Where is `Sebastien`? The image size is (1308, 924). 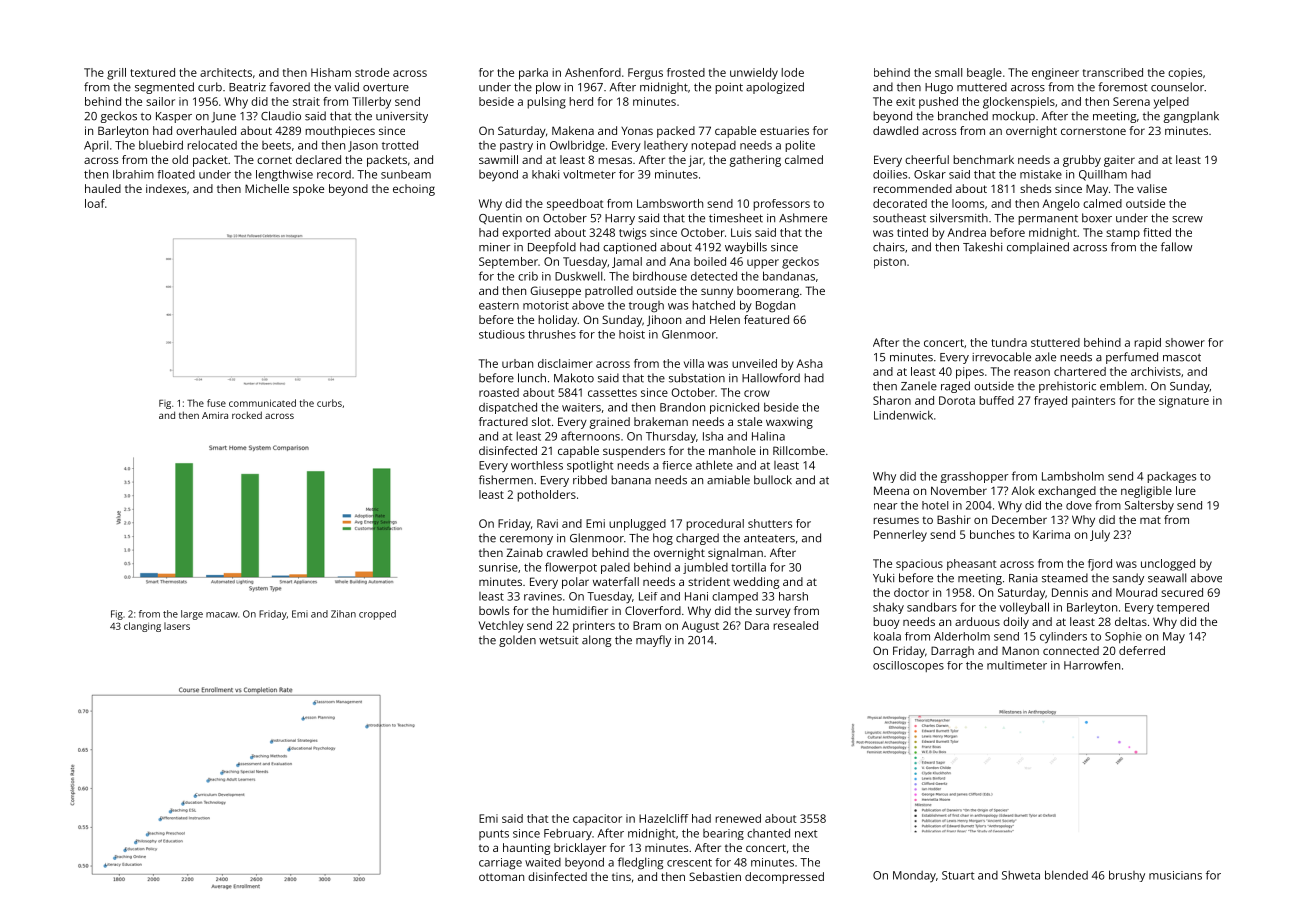 Sebastien is located at coordinates (715, 876).
